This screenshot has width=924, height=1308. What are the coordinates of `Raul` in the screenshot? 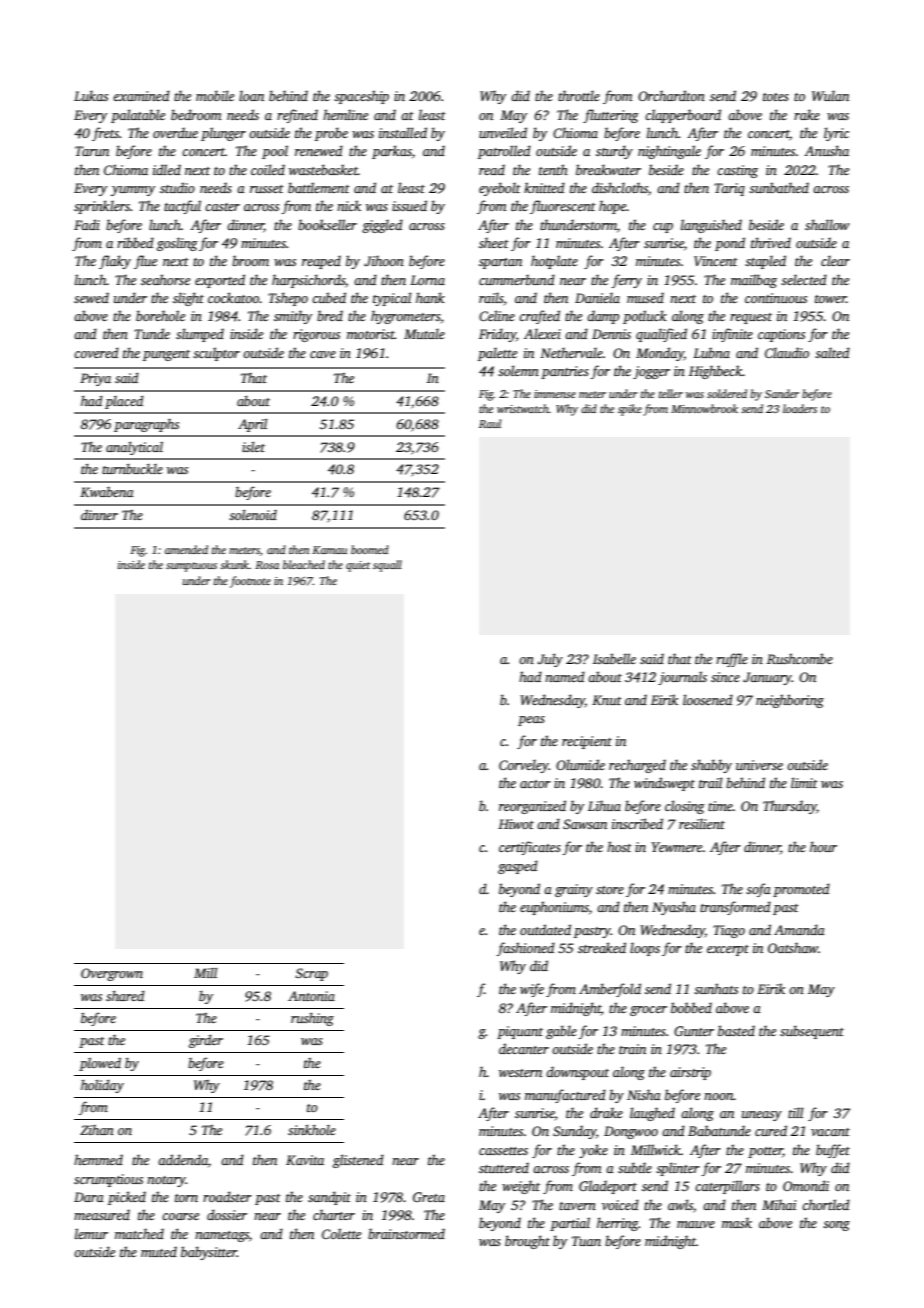 It's located at (490, 423).
